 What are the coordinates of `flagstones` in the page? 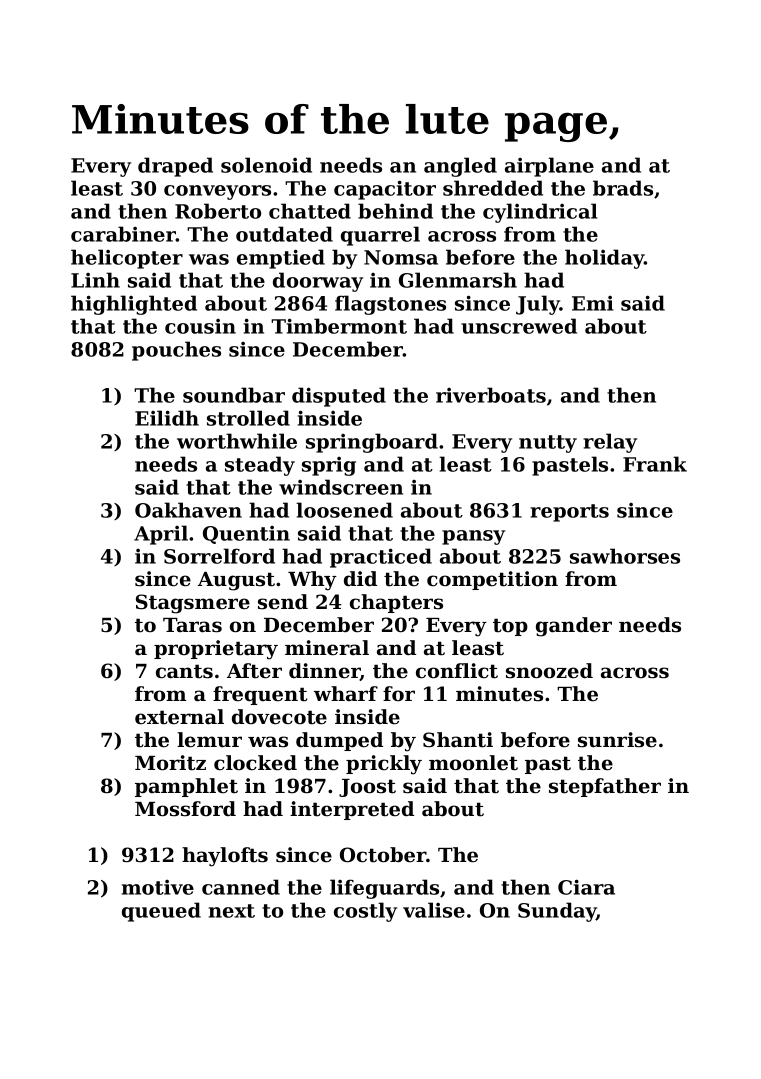 It's located at (390, 305).
